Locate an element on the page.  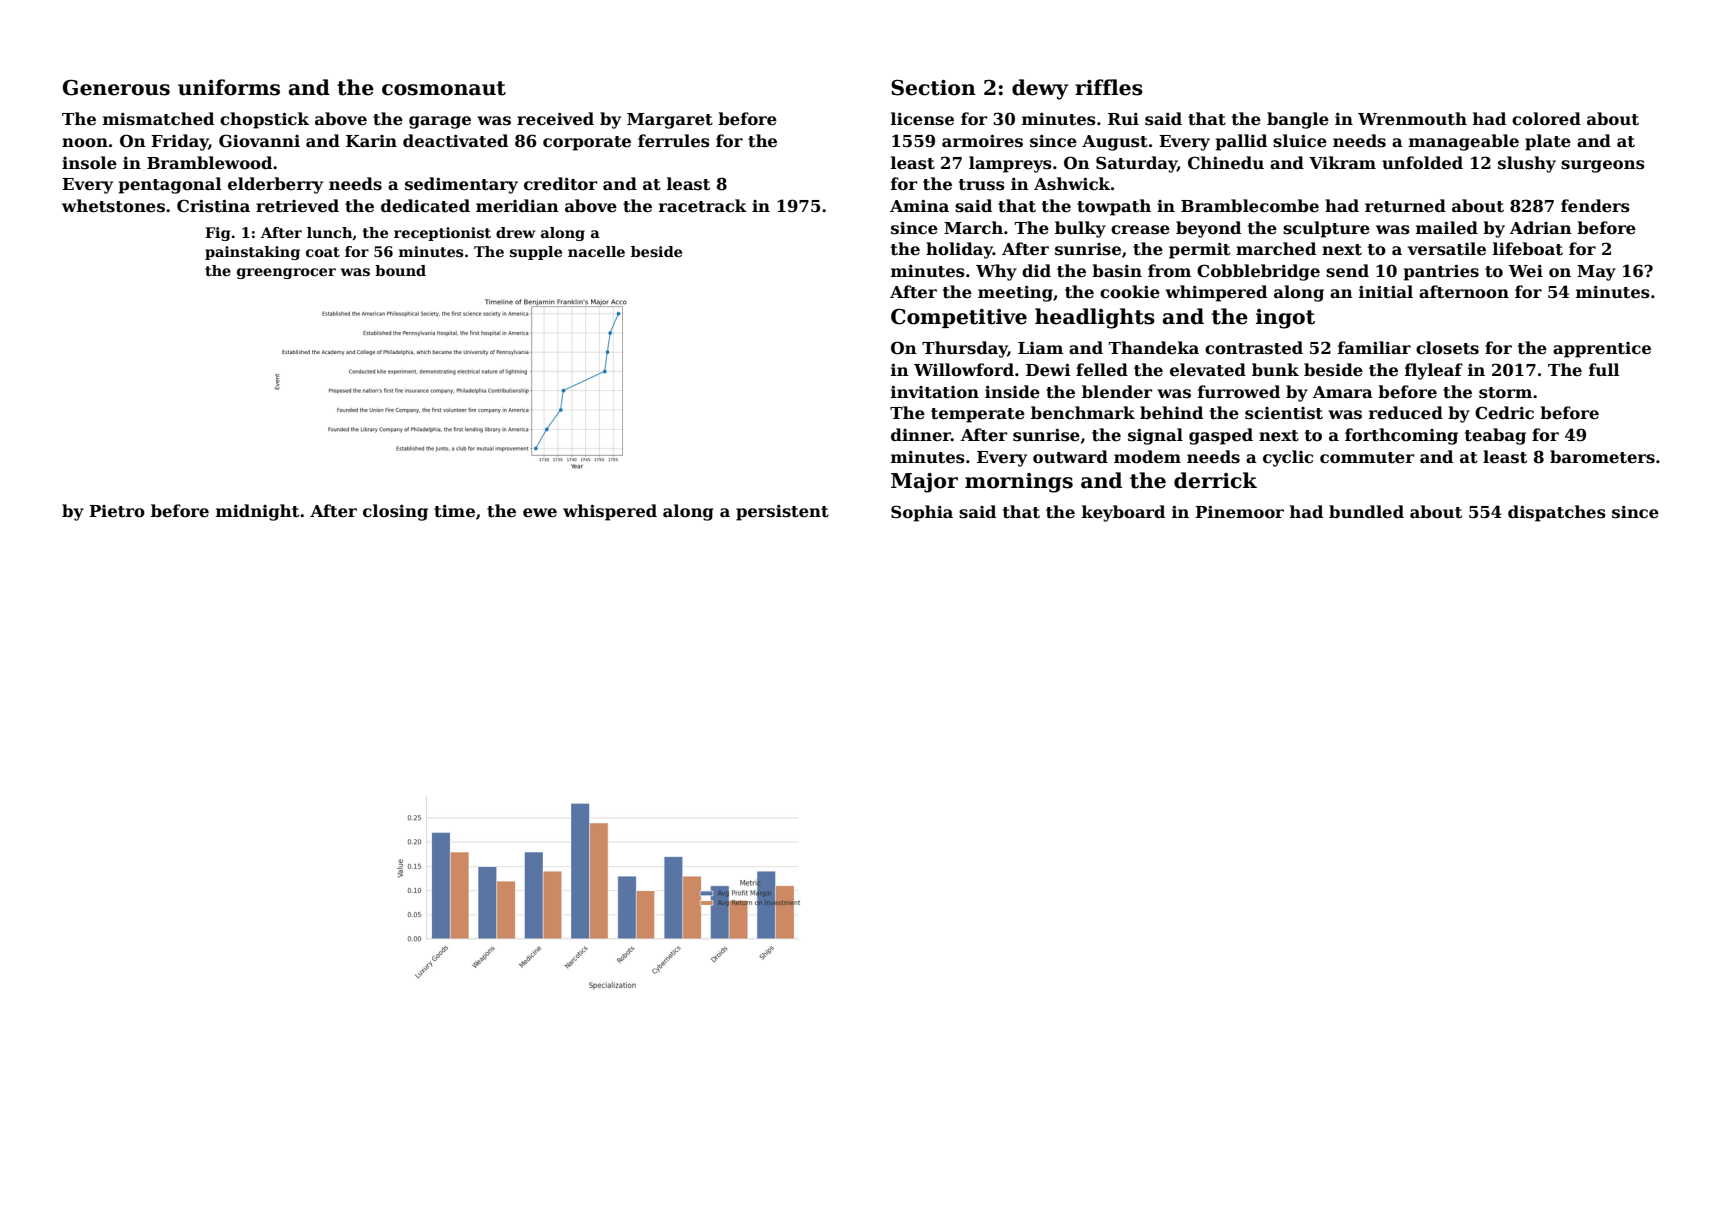
keyboard is located at coordinates (1123, 513).
